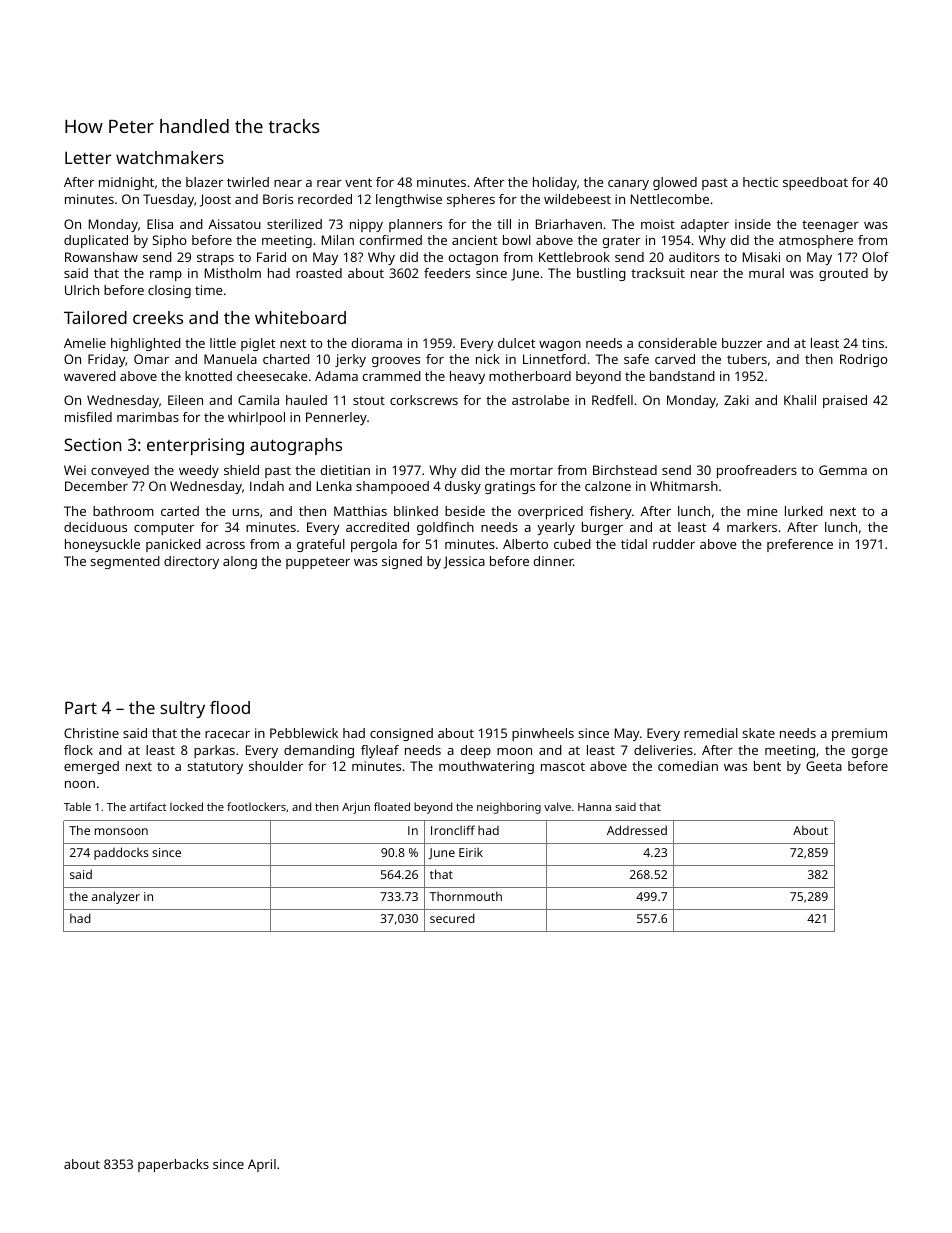 Image resolution: width=952 pixels, height=1233 pixels. What do you see at coordinates (465, 896) in the screenshot?
I see `Thornmouth` at bounding box center [465, 896].
